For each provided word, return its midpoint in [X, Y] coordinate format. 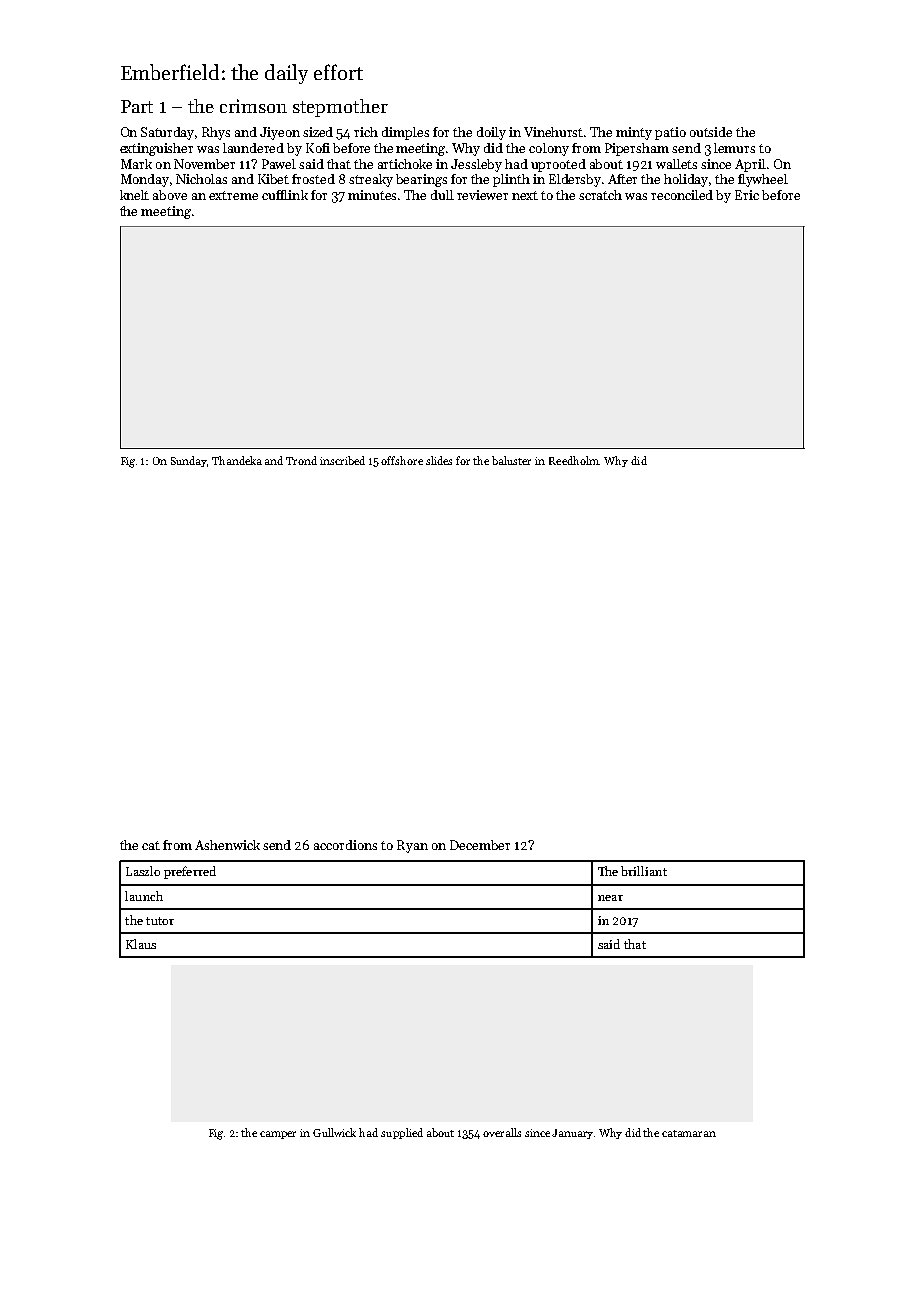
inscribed [342, 460]
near [610, 898]
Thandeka [237, 460]
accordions [345, 845]
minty [634, 133]
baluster [511, 460]
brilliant [644, 871]
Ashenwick [227, 845]
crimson [253, 106]
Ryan [412, 846]
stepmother [340, 108]
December [480, 845]
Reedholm [574, 460]
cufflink [285, 195]
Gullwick [334, 1132]
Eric [747, 195]
